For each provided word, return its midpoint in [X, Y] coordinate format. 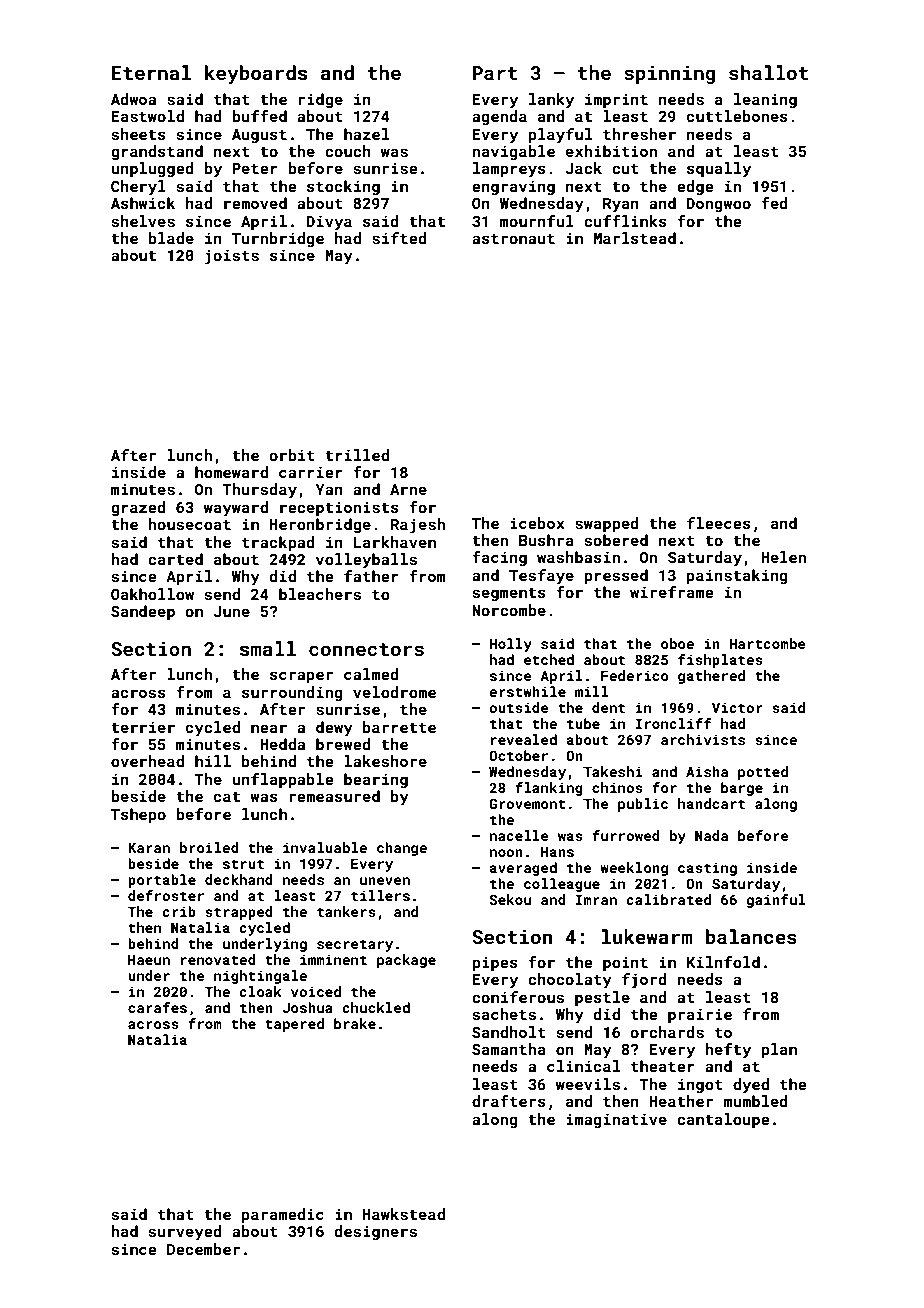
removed [255, 203]
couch [348, 151]
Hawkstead [404, 1214]
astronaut [513, 239]
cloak [260, 991]
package [406, 961]
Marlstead [635, 238]
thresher [639, 134]
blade [171, 238]
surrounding [292, 693]
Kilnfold [723, 962]
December [203, 1249]
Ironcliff [674, 723]
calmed [371, 674]
